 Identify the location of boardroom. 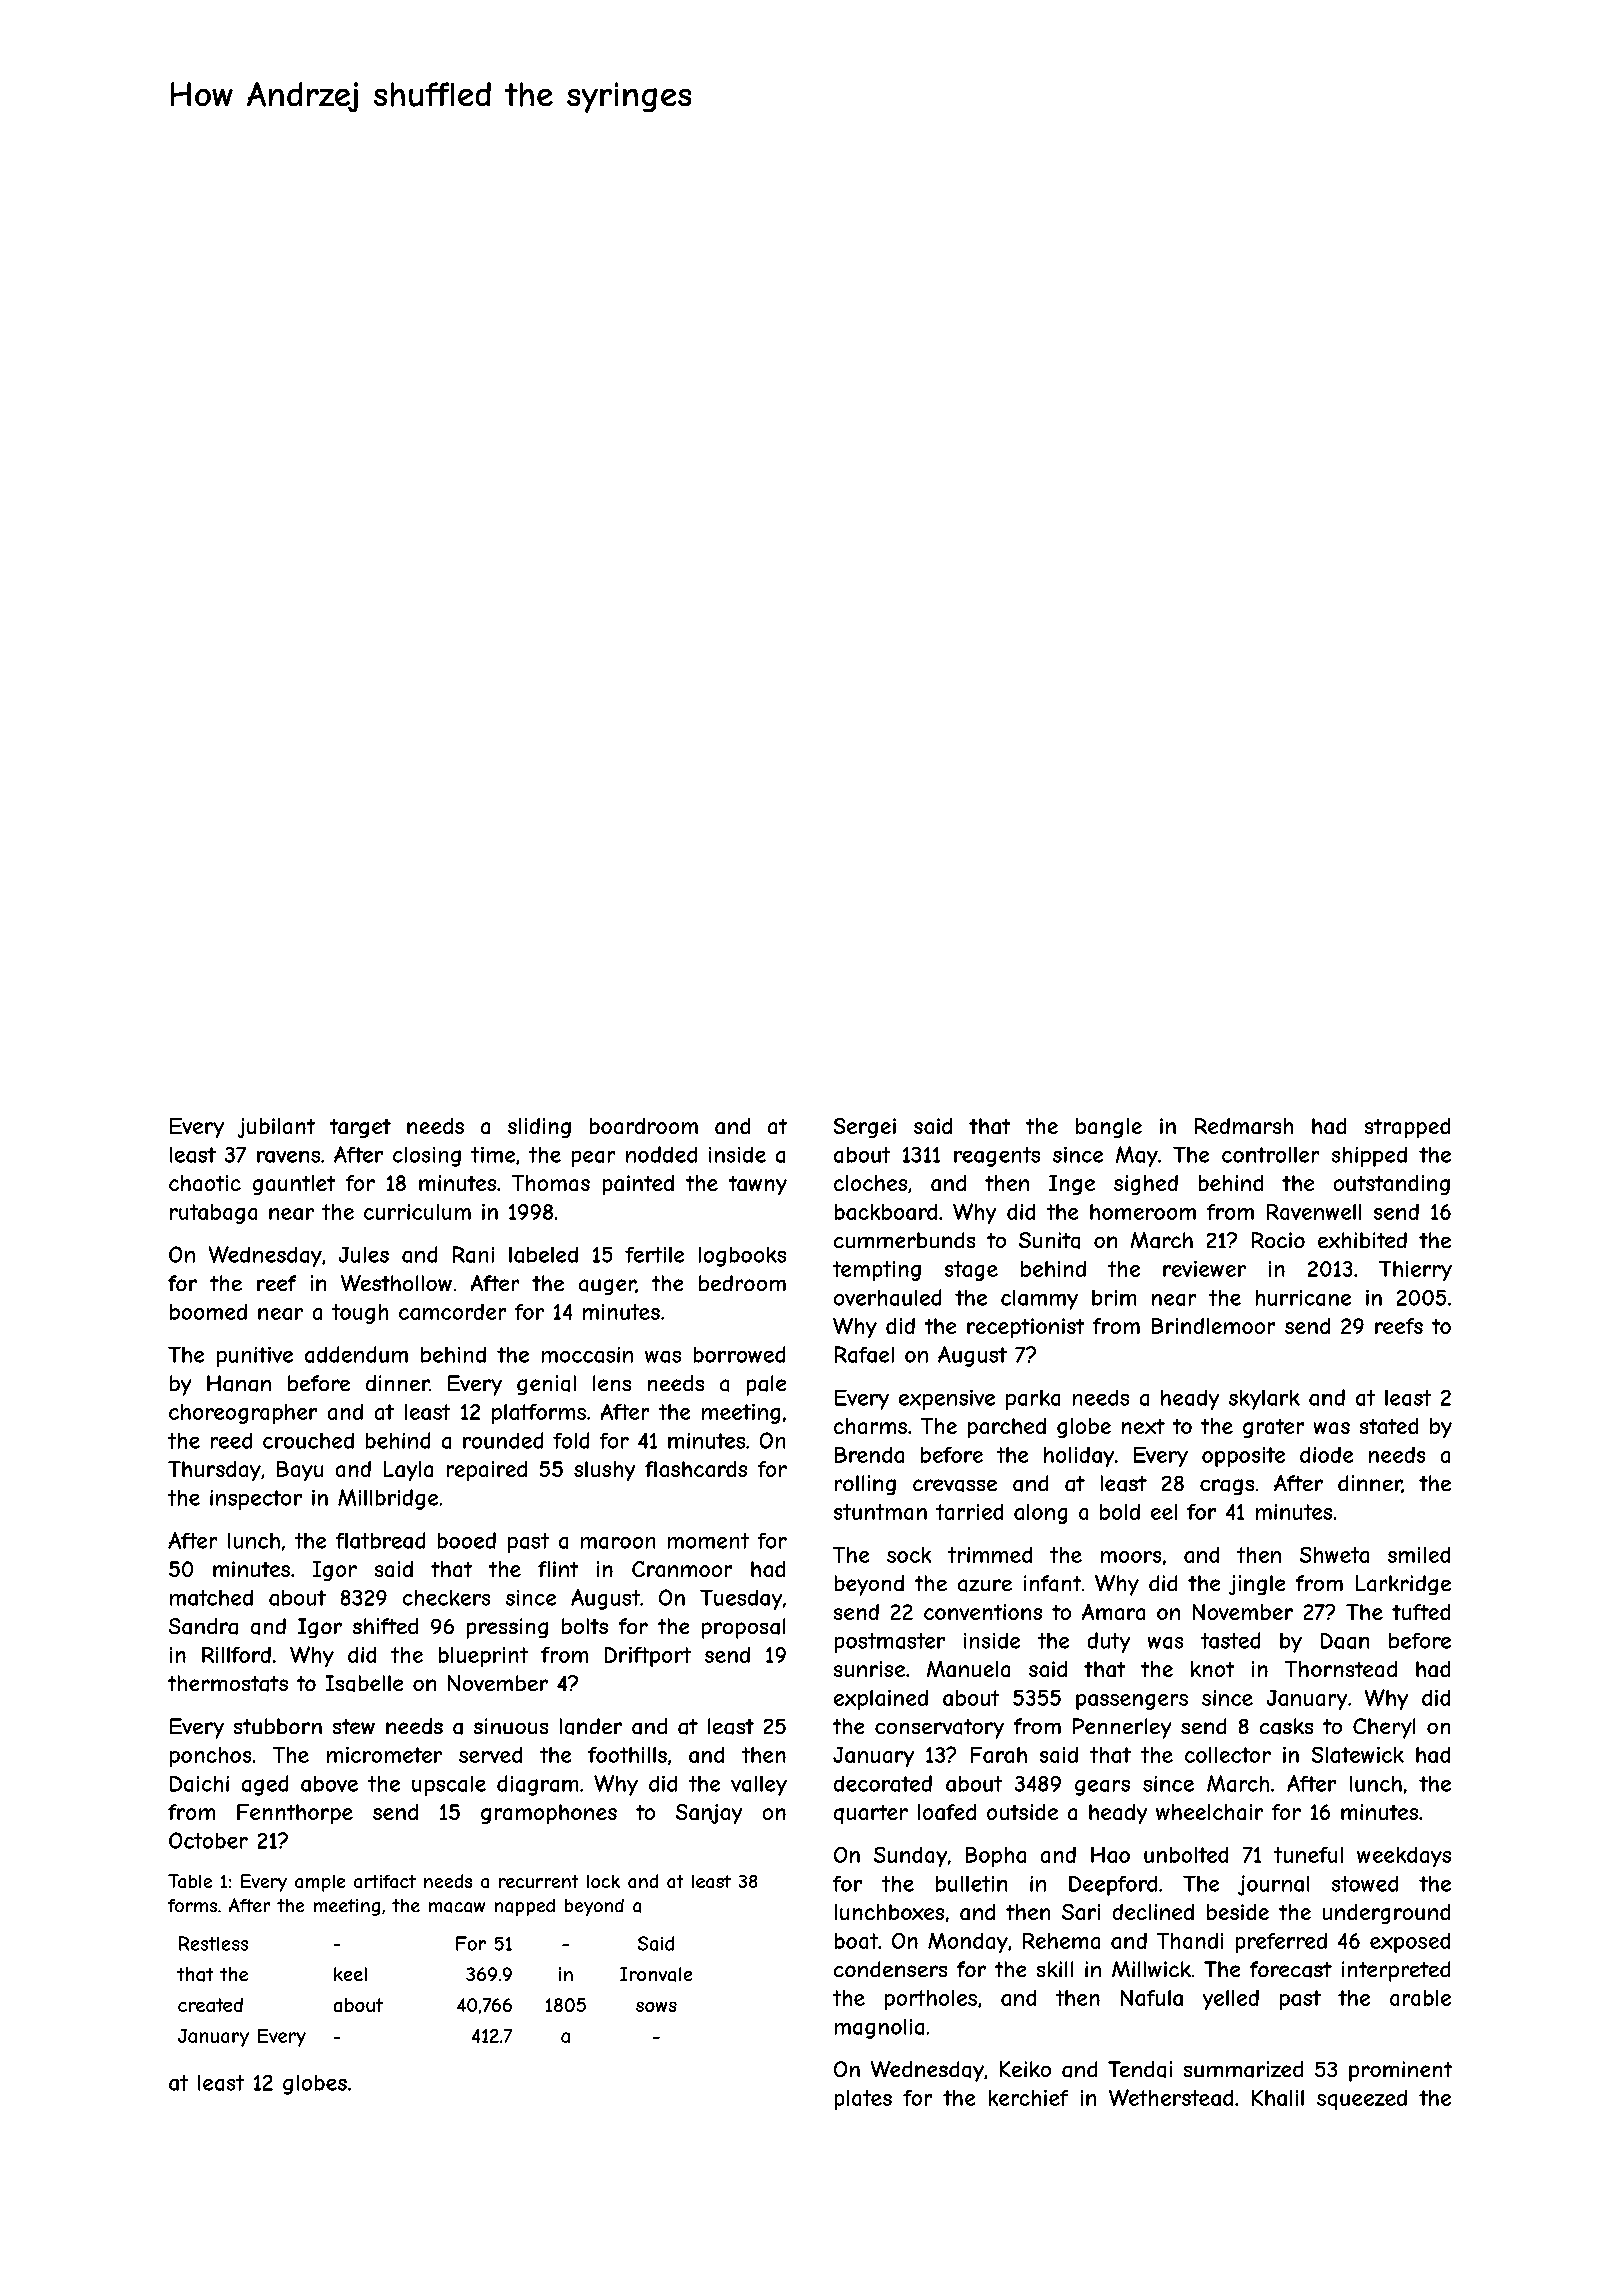
(644, 1126).
